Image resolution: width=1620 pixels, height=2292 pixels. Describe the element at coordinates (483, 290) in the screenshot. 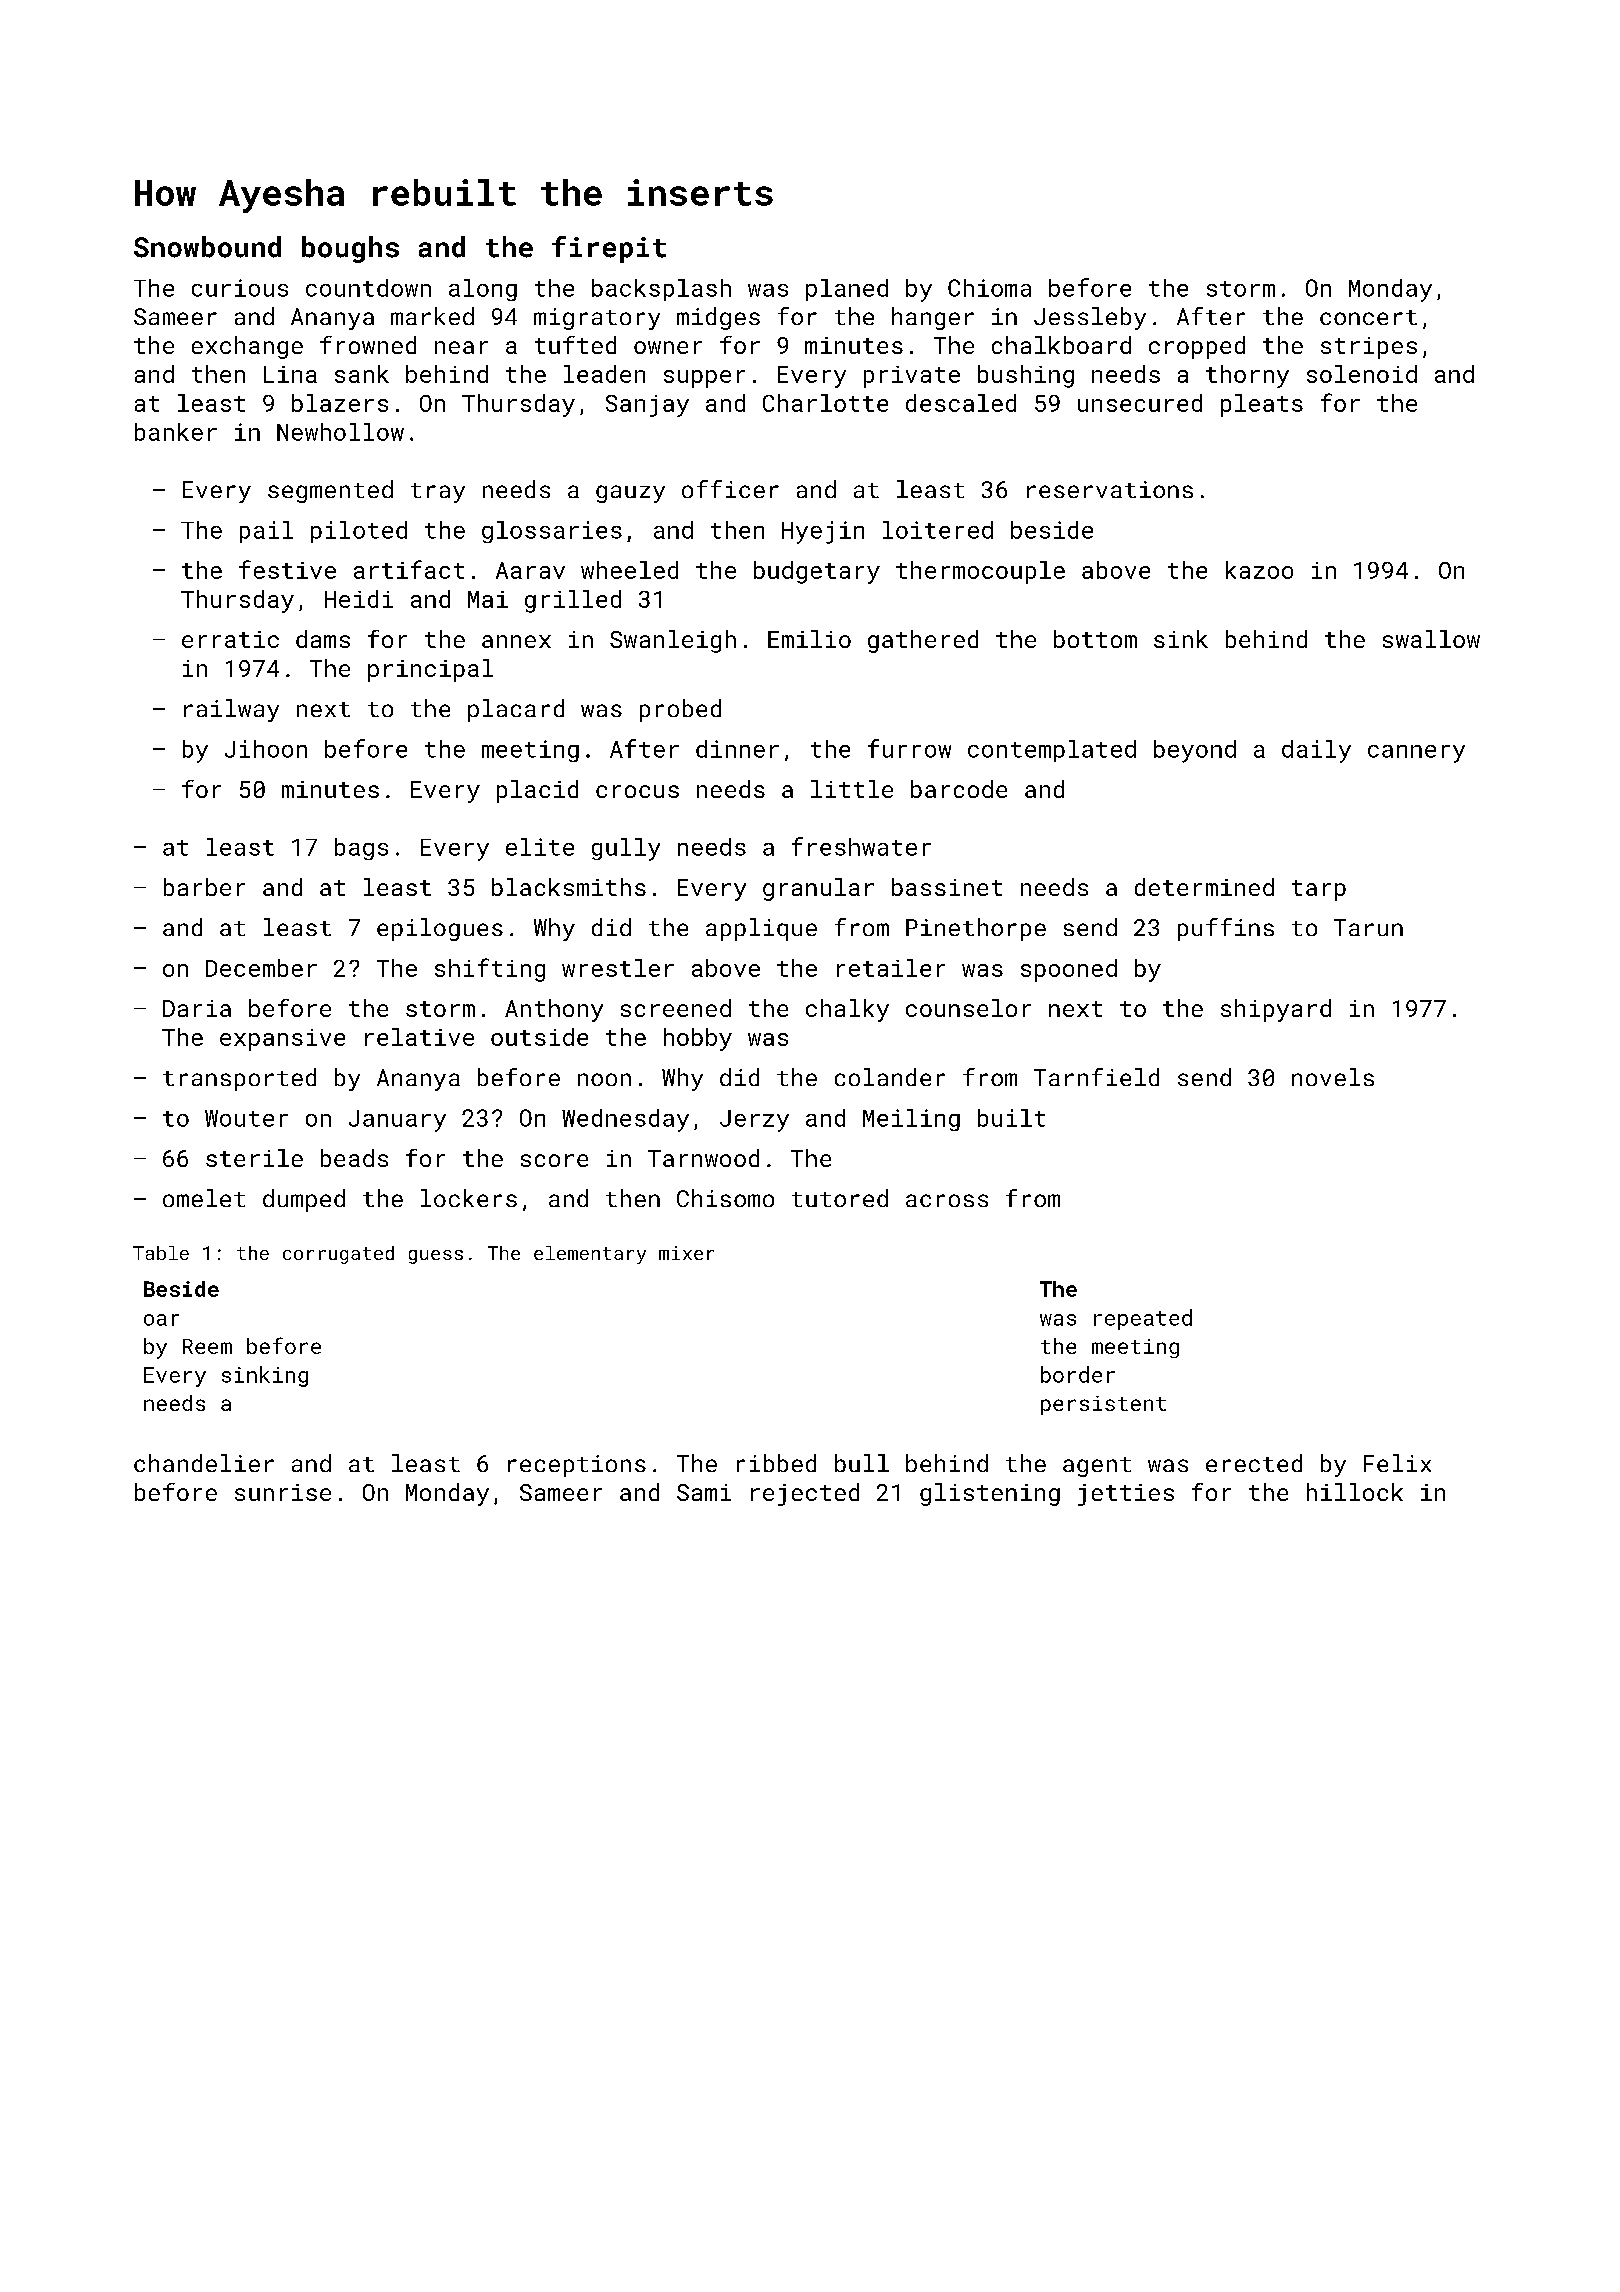

I see `along` at that location.
